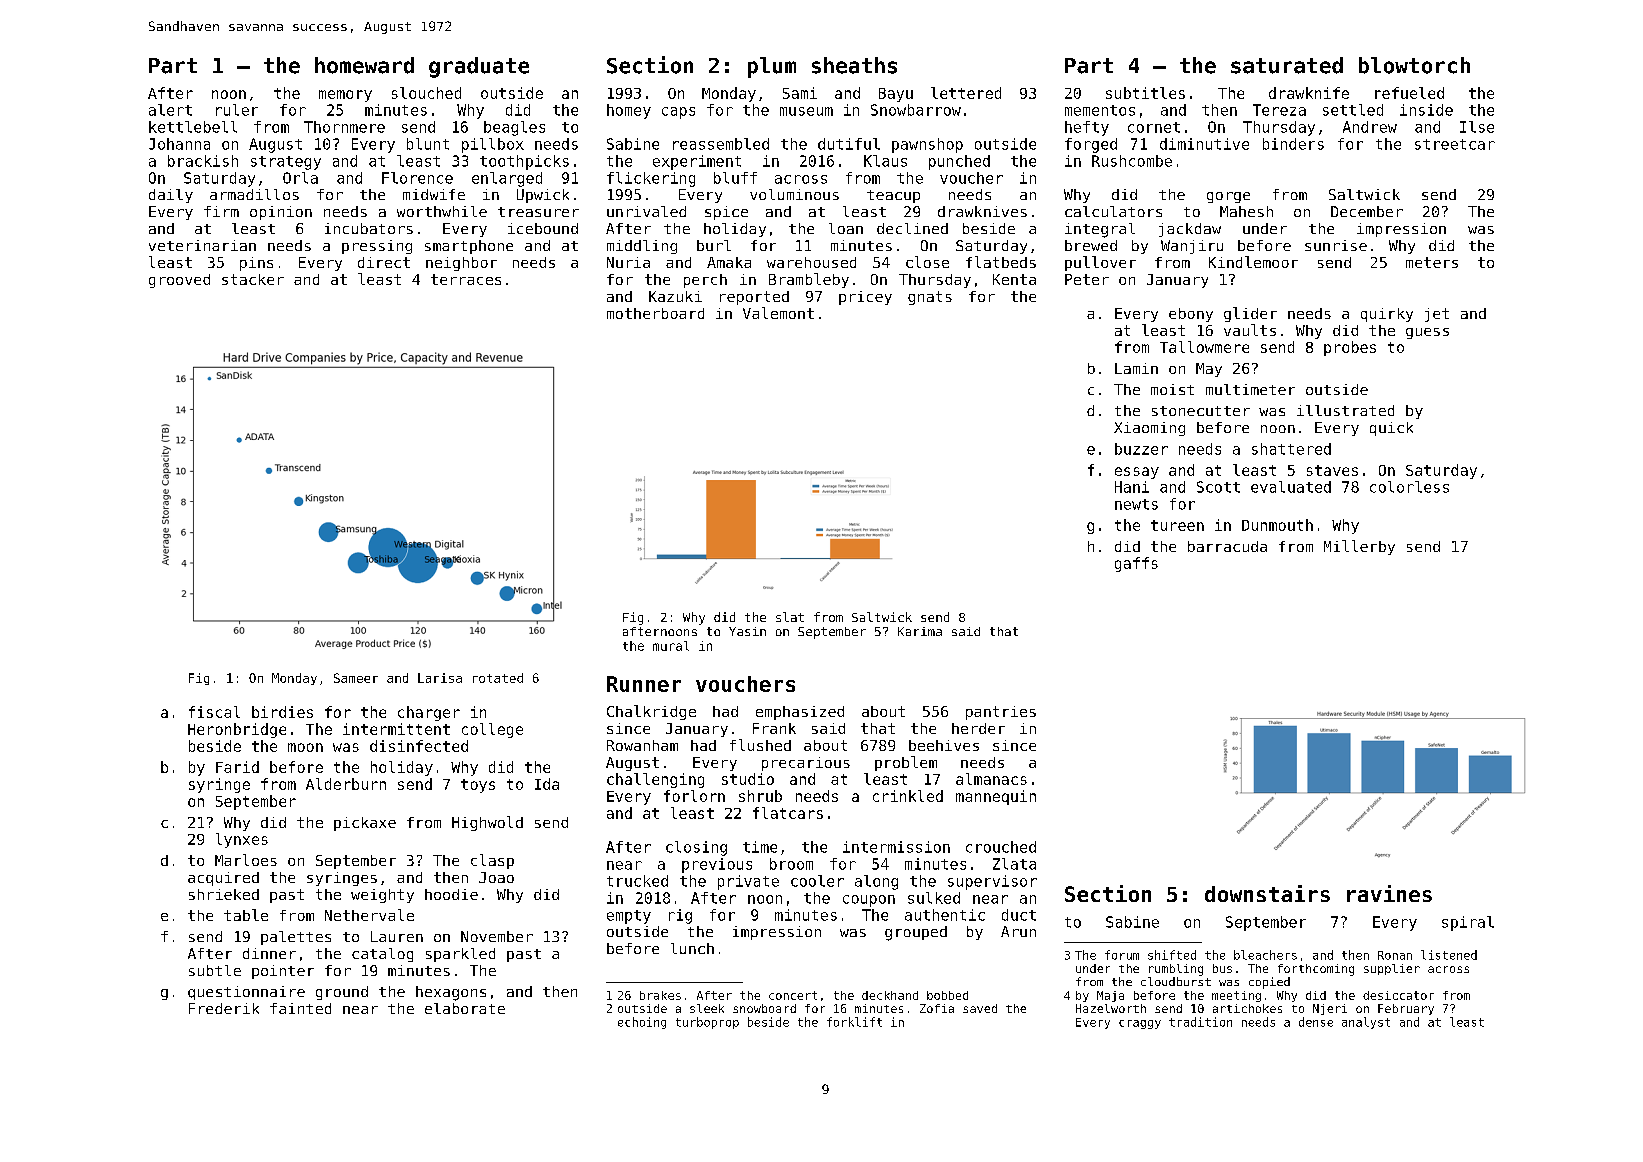 The image size is (1643, 1162). Describe the element at coordinates (1359, 547) in the image. I see `Millerby` at that location.
